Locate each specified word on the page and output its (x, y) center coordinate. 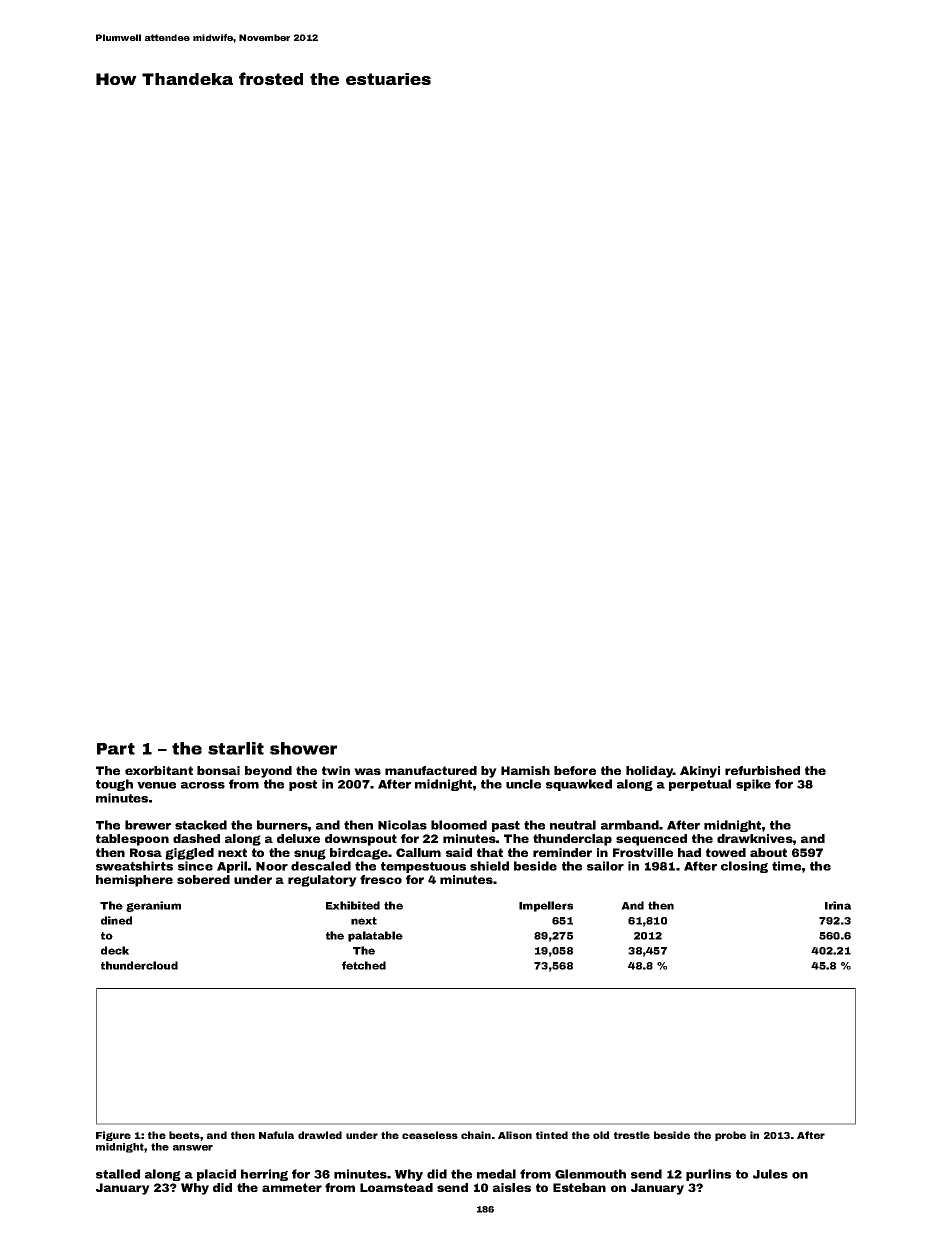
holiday (649, 772)
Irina (838, 905)
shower (303, 748)
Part (116, 749)
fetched (364, 965)
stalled (118, 1174)
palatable (375, 936)
